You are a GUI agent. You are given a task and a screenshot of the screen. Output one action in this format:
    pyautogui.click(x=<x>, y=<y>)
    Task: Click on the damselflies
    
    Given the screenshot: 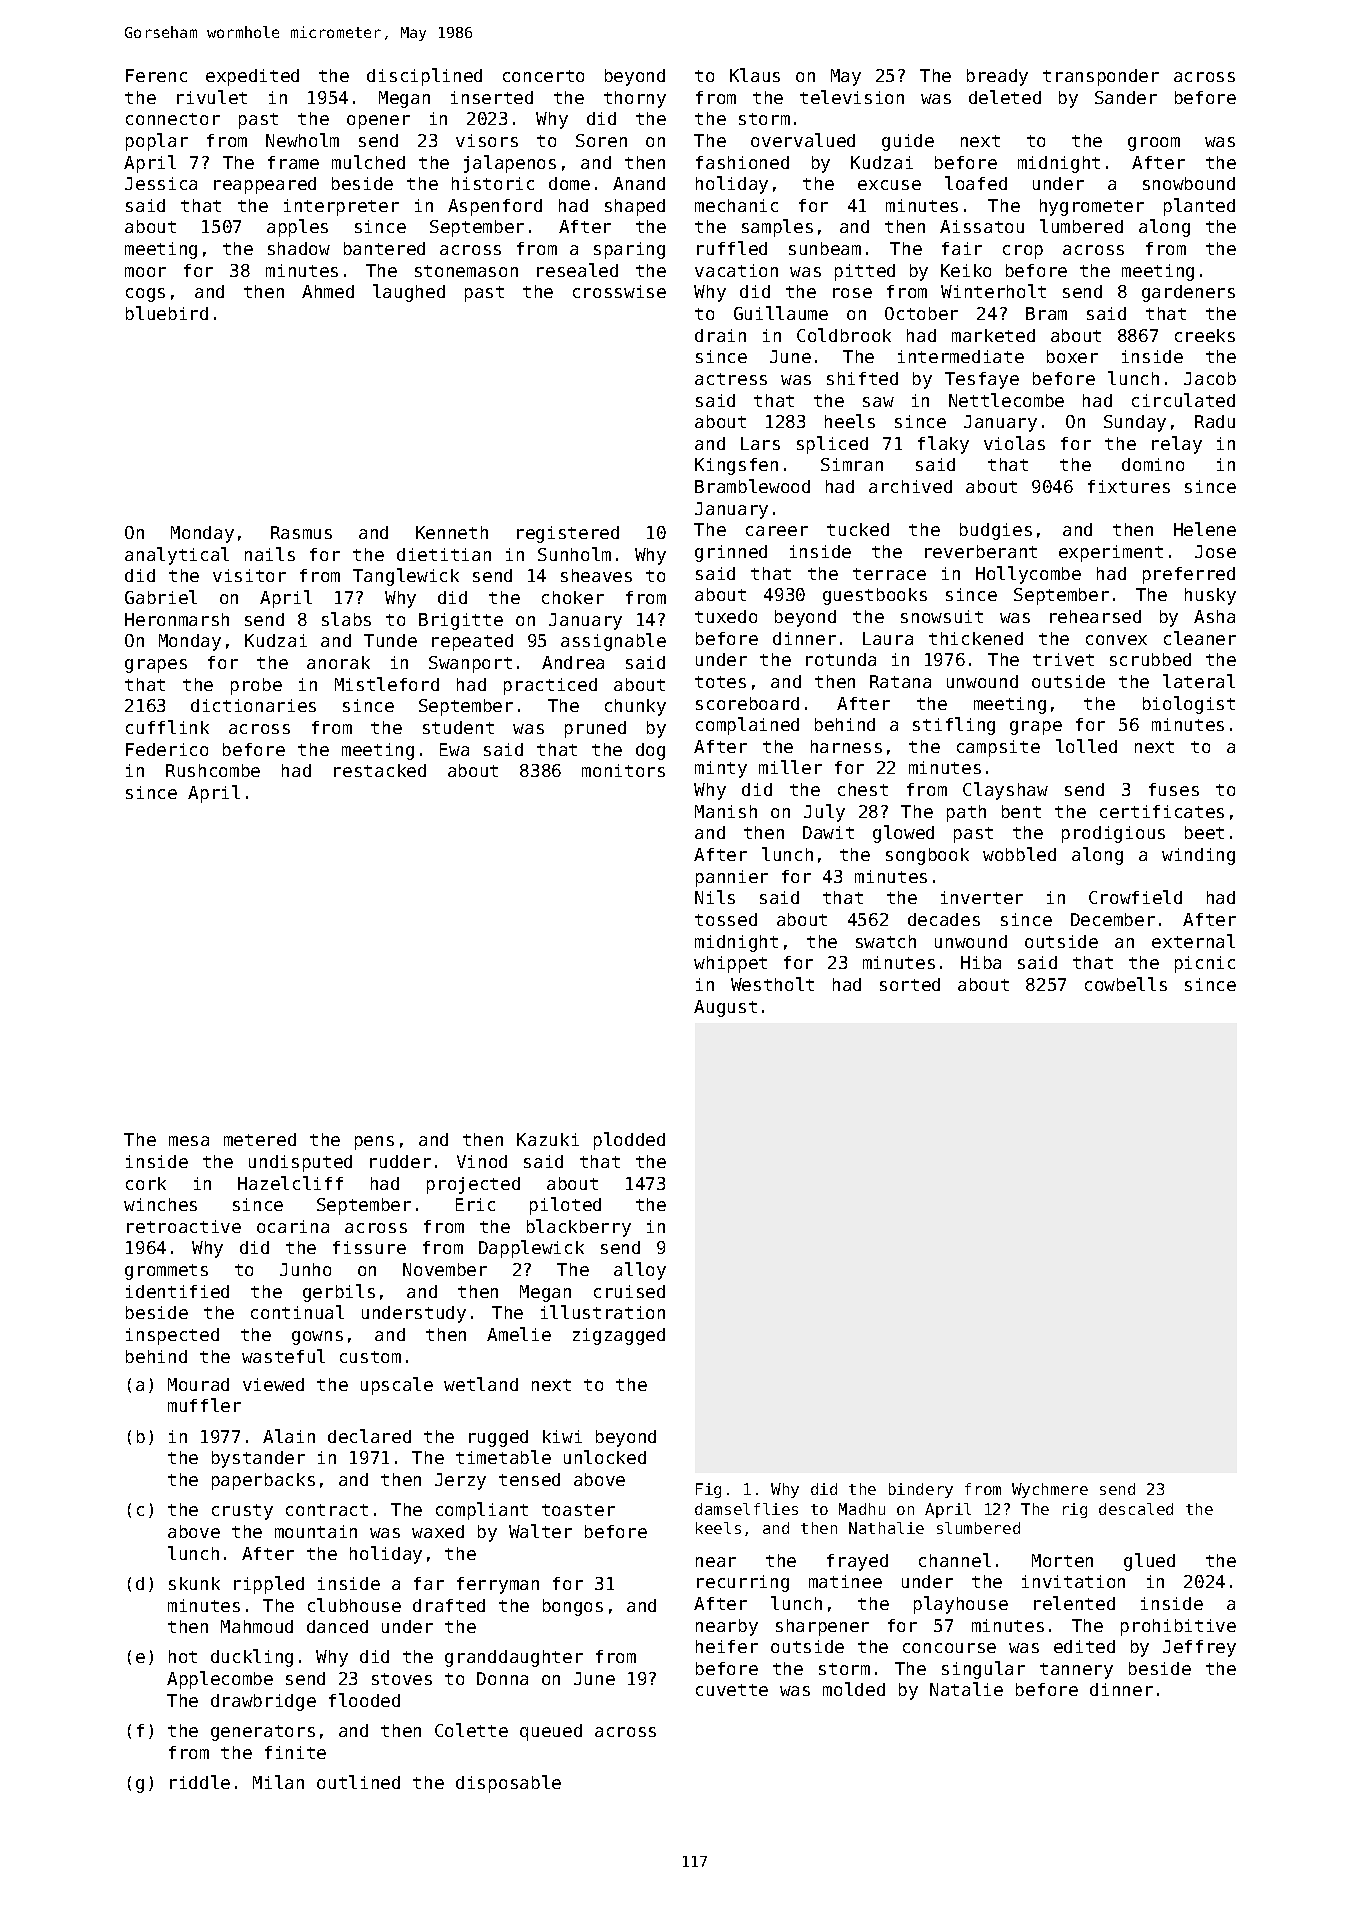 What is the action you would take?
    pyautogui.click(x=746, y=1509)
